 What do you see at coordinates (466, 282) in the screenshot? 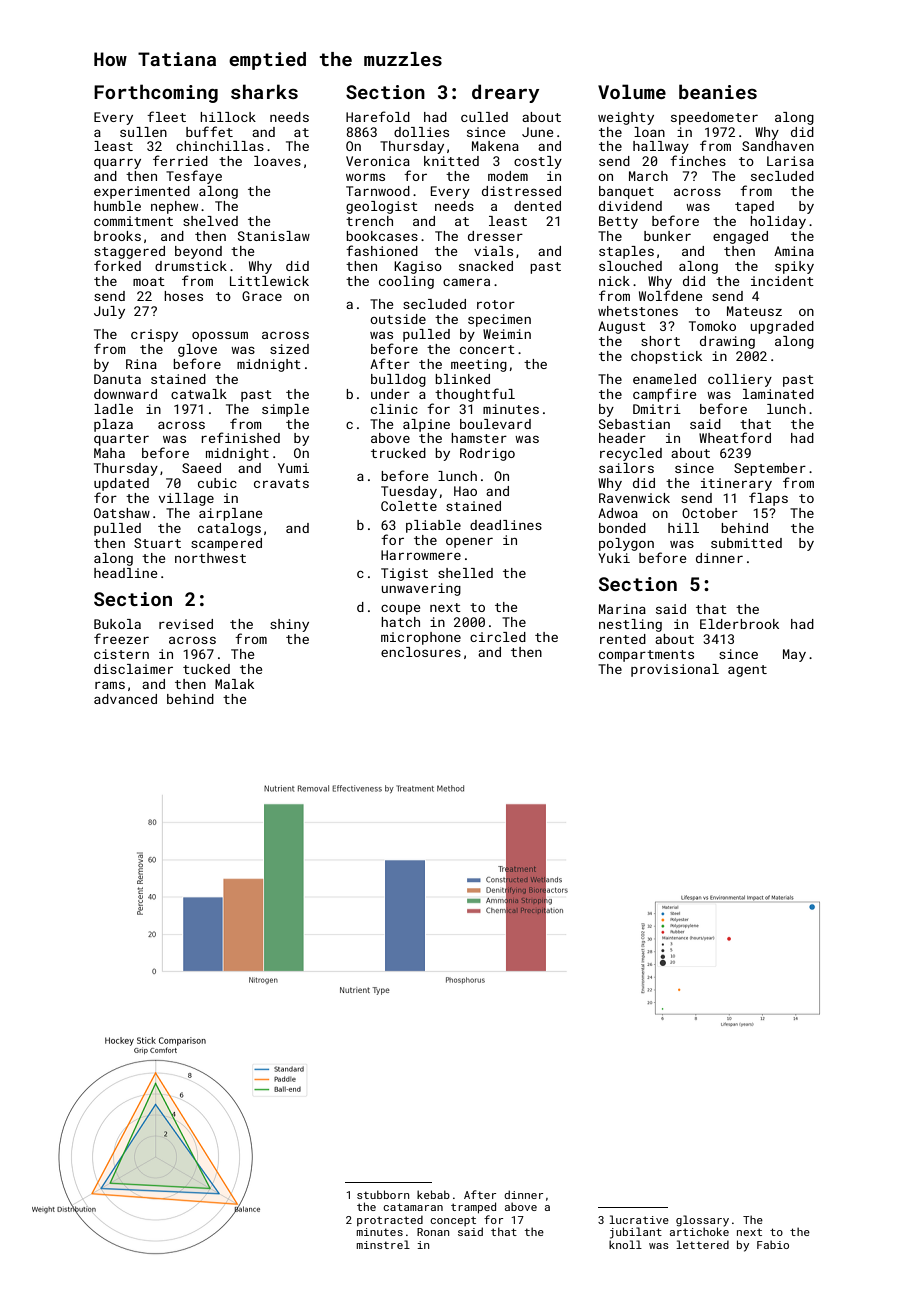
I see `camera` at bounding box center [466, 282].
